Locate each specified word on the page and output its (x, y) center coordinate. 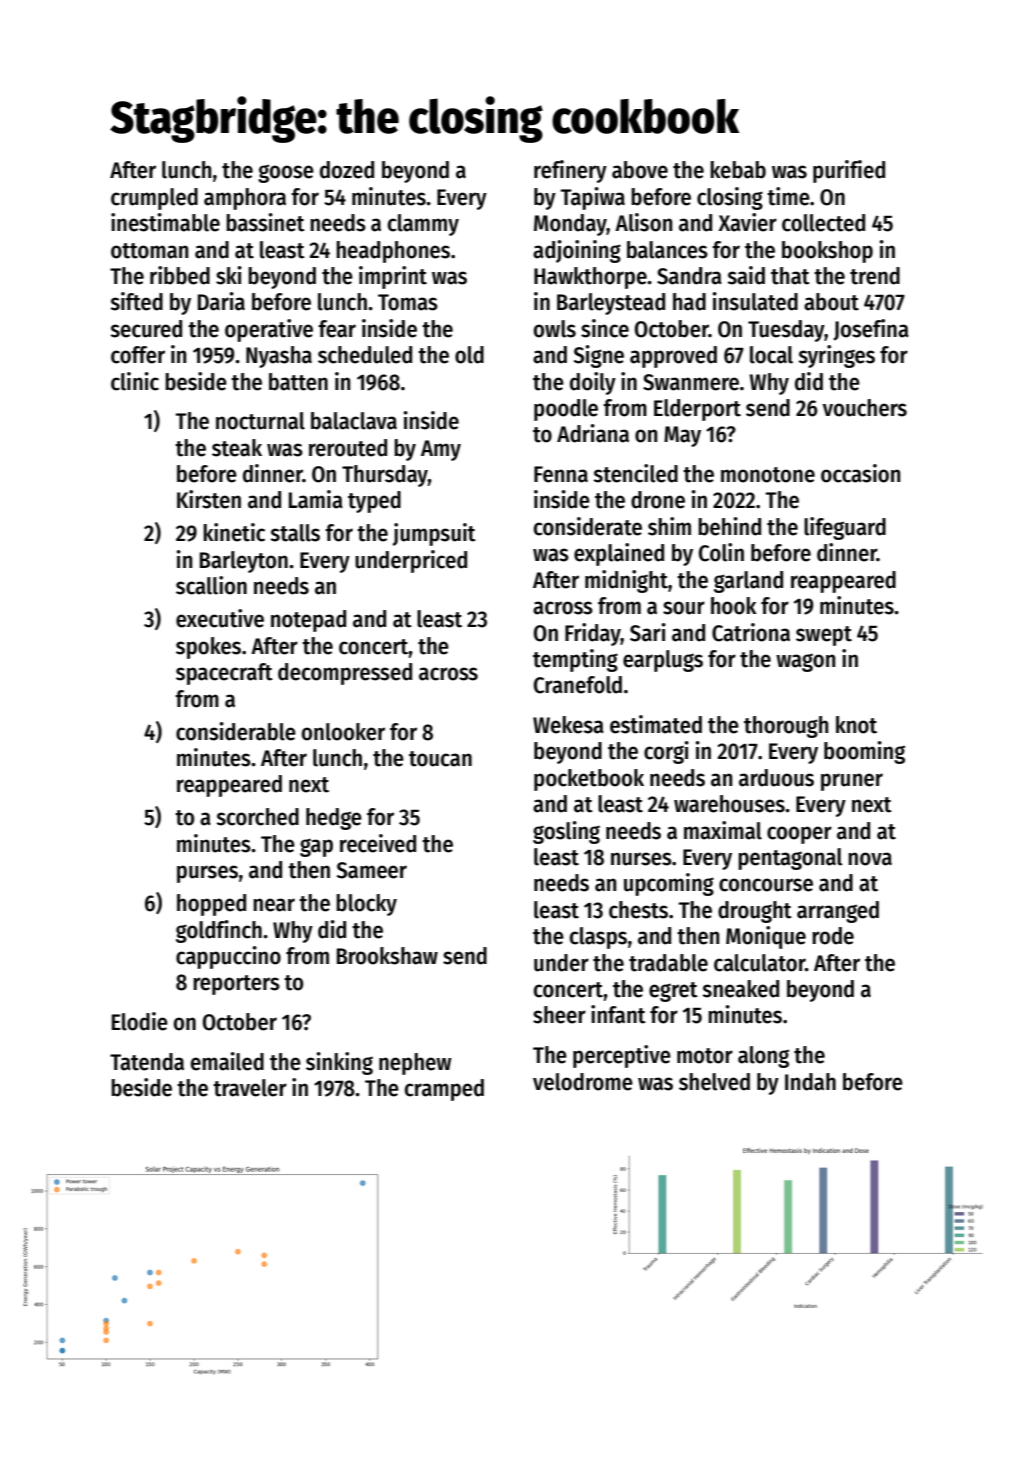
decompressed (345, 674)
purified (849, 171)
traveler (250, 1088)
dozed (347, 170)
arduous (776, 778)
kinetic (234, 532)
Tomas (408, 302)
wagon (805, 662)
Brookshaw (387, 956)
